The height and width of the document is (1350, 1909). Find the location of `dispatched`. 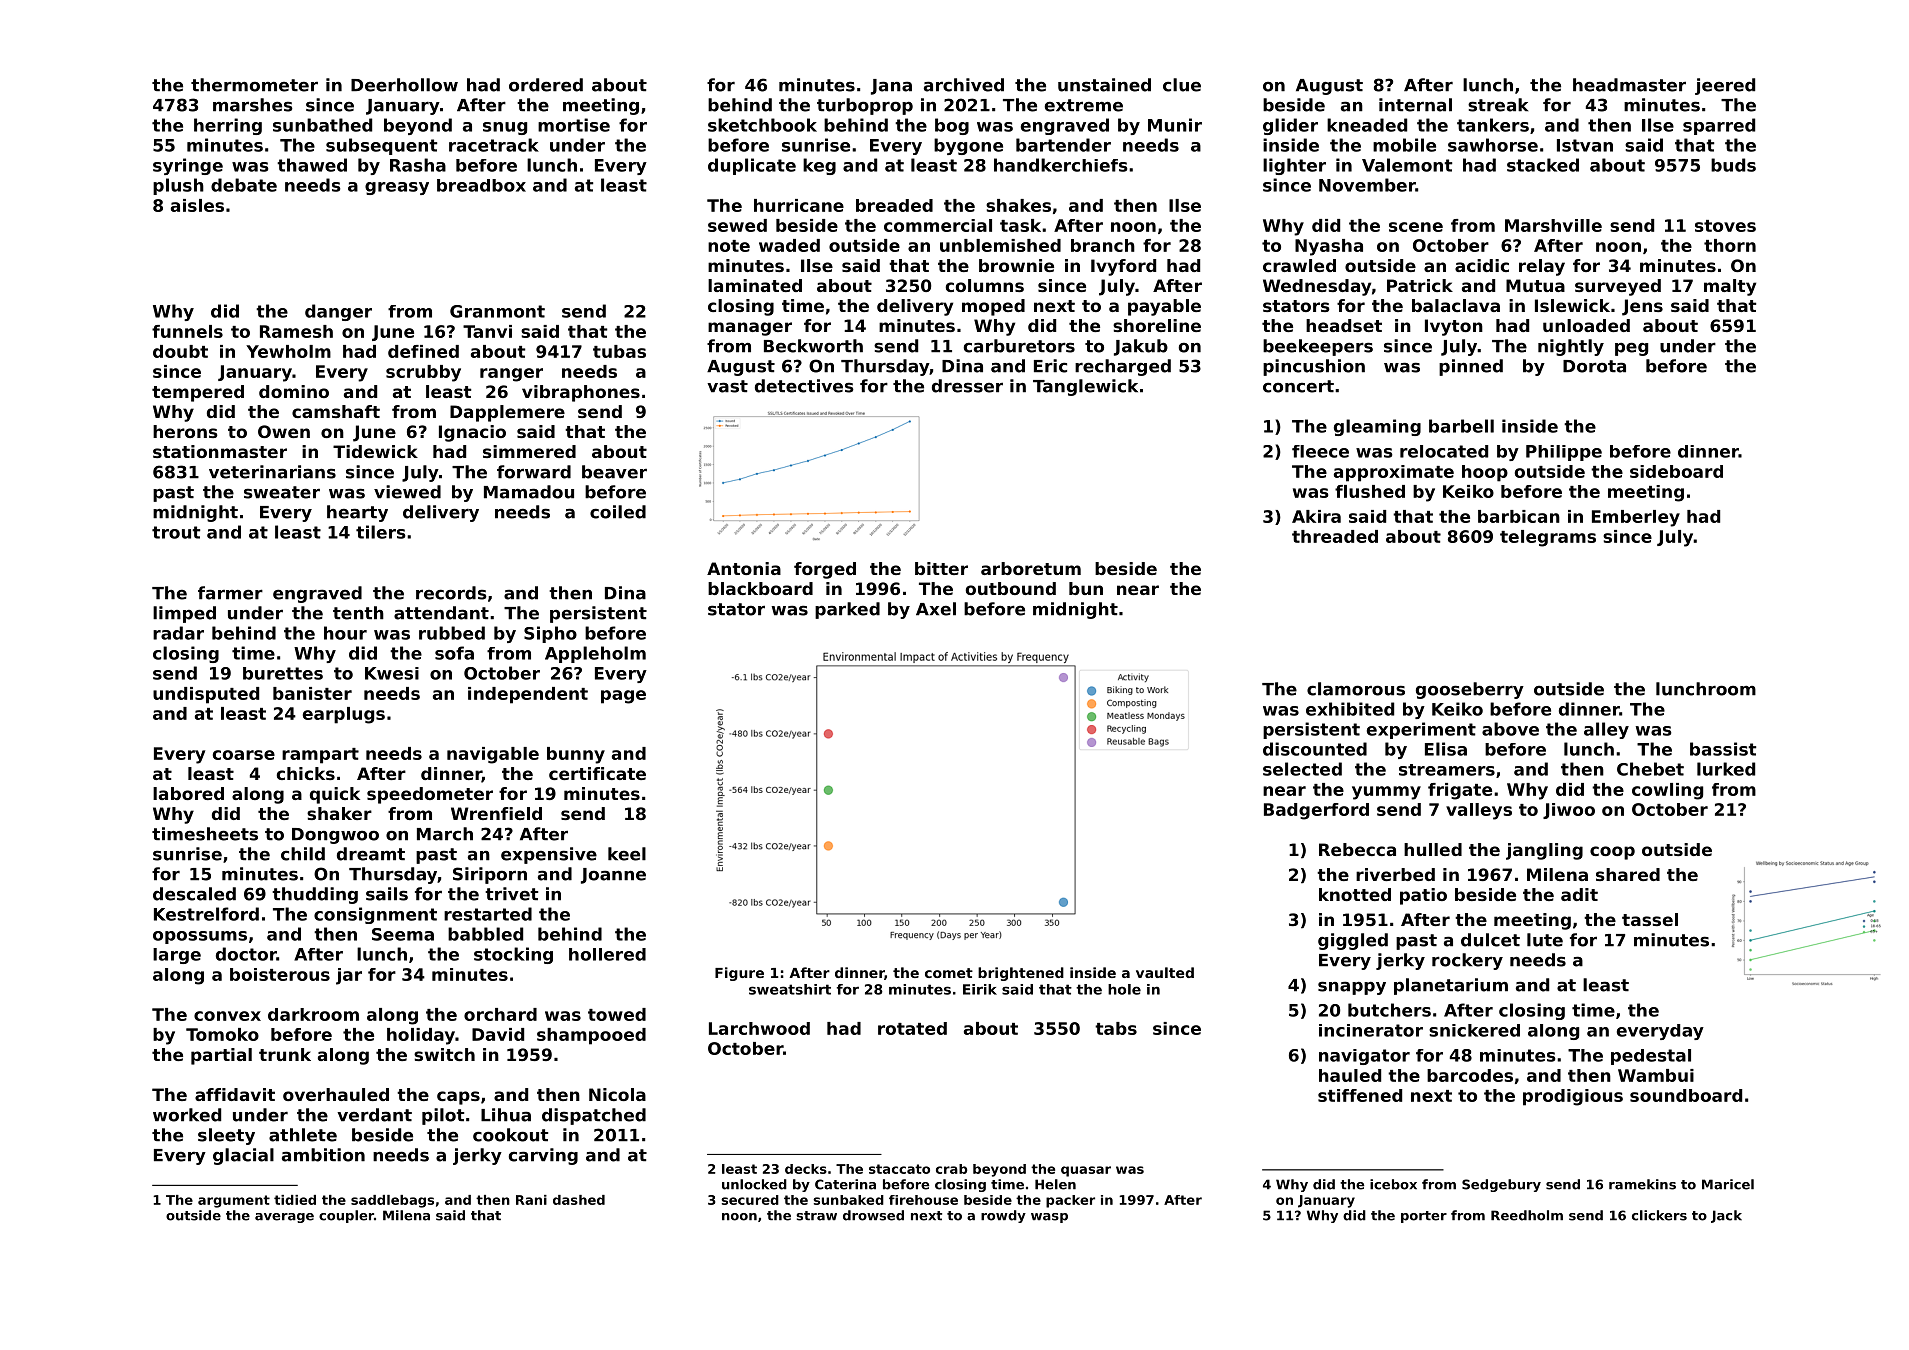

dispatched is located at coordinates (594, 1116).
